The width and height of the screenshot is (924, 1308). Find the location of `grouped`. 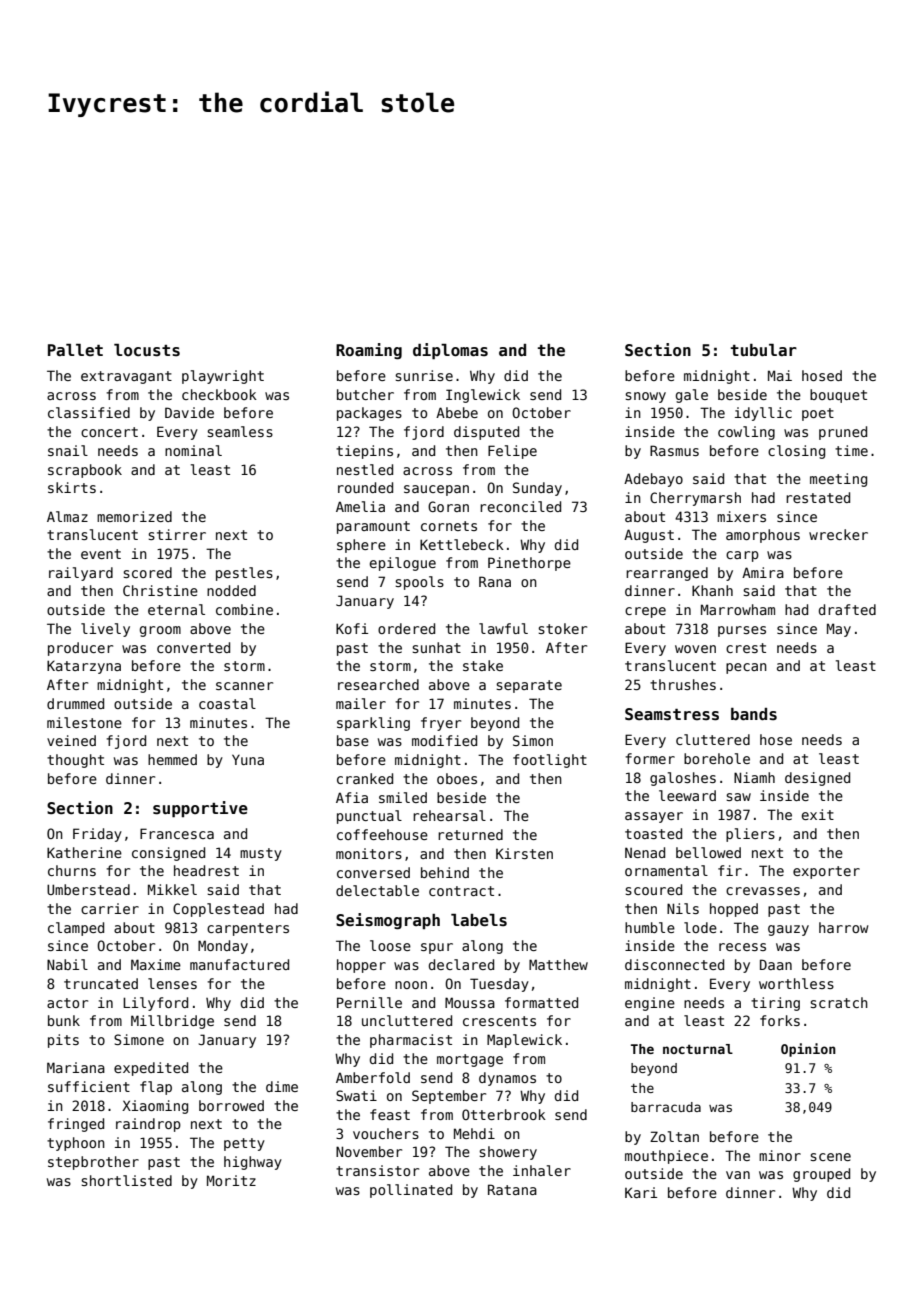

grouped is located at coordinates (821, 1175).
